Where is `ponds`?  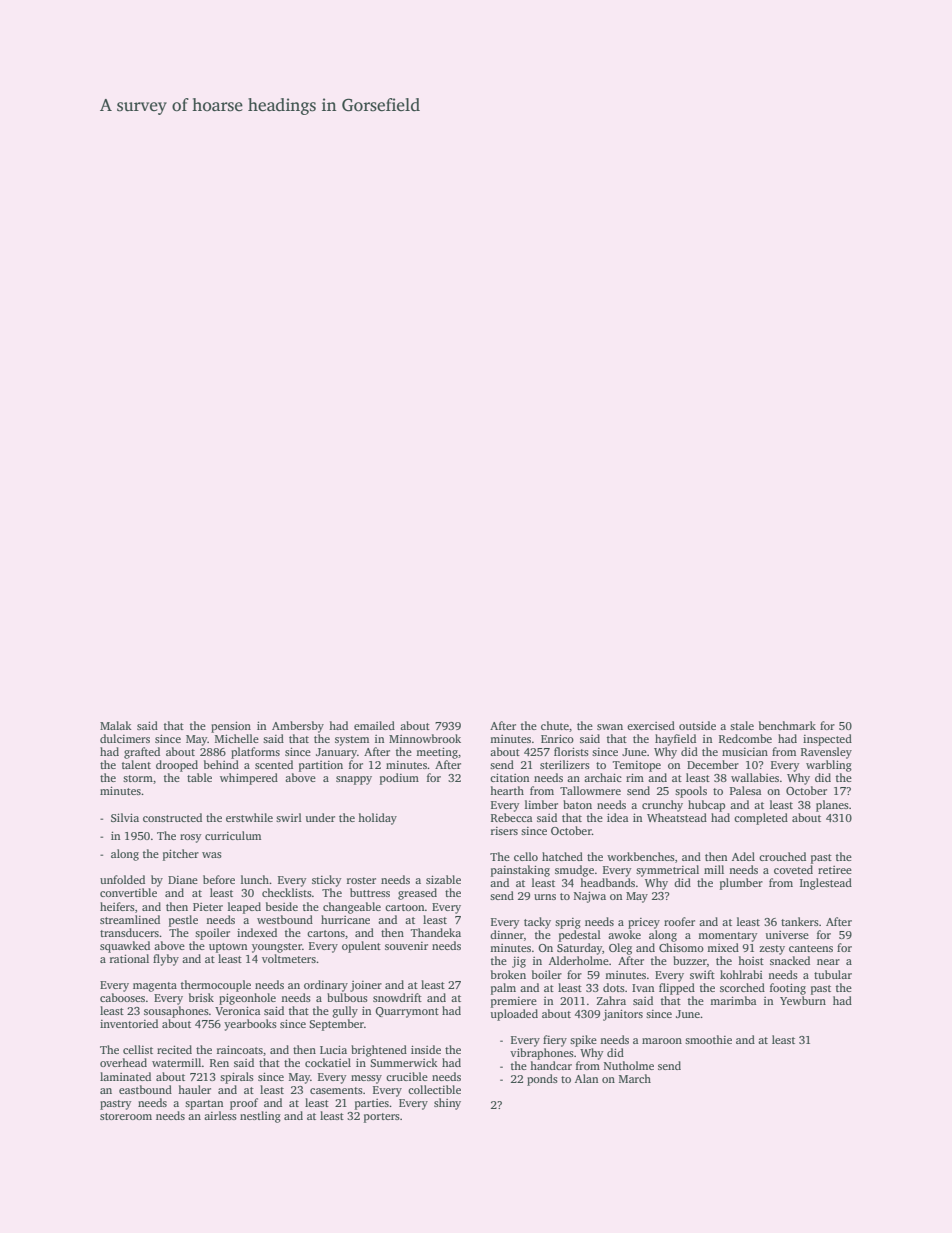
ponds is located at coordinates (542, 1080).
